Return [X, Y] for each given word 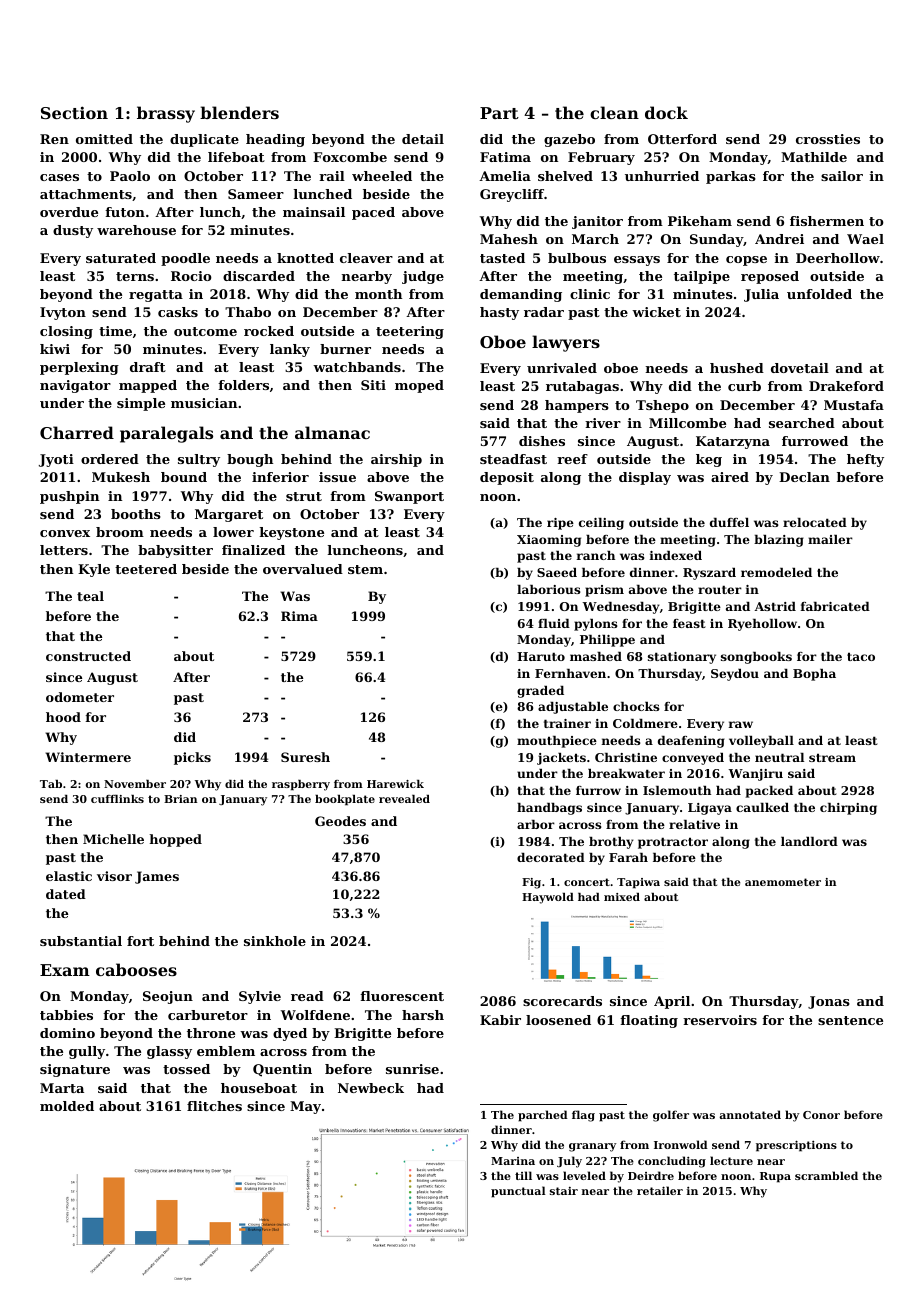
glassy [169, 1052]
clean [614, 112]
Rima [299, 616]
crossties [828, 139]
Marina [513, 1161]
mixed [622, 897]
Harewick [395, 784]
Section [74, 112]
